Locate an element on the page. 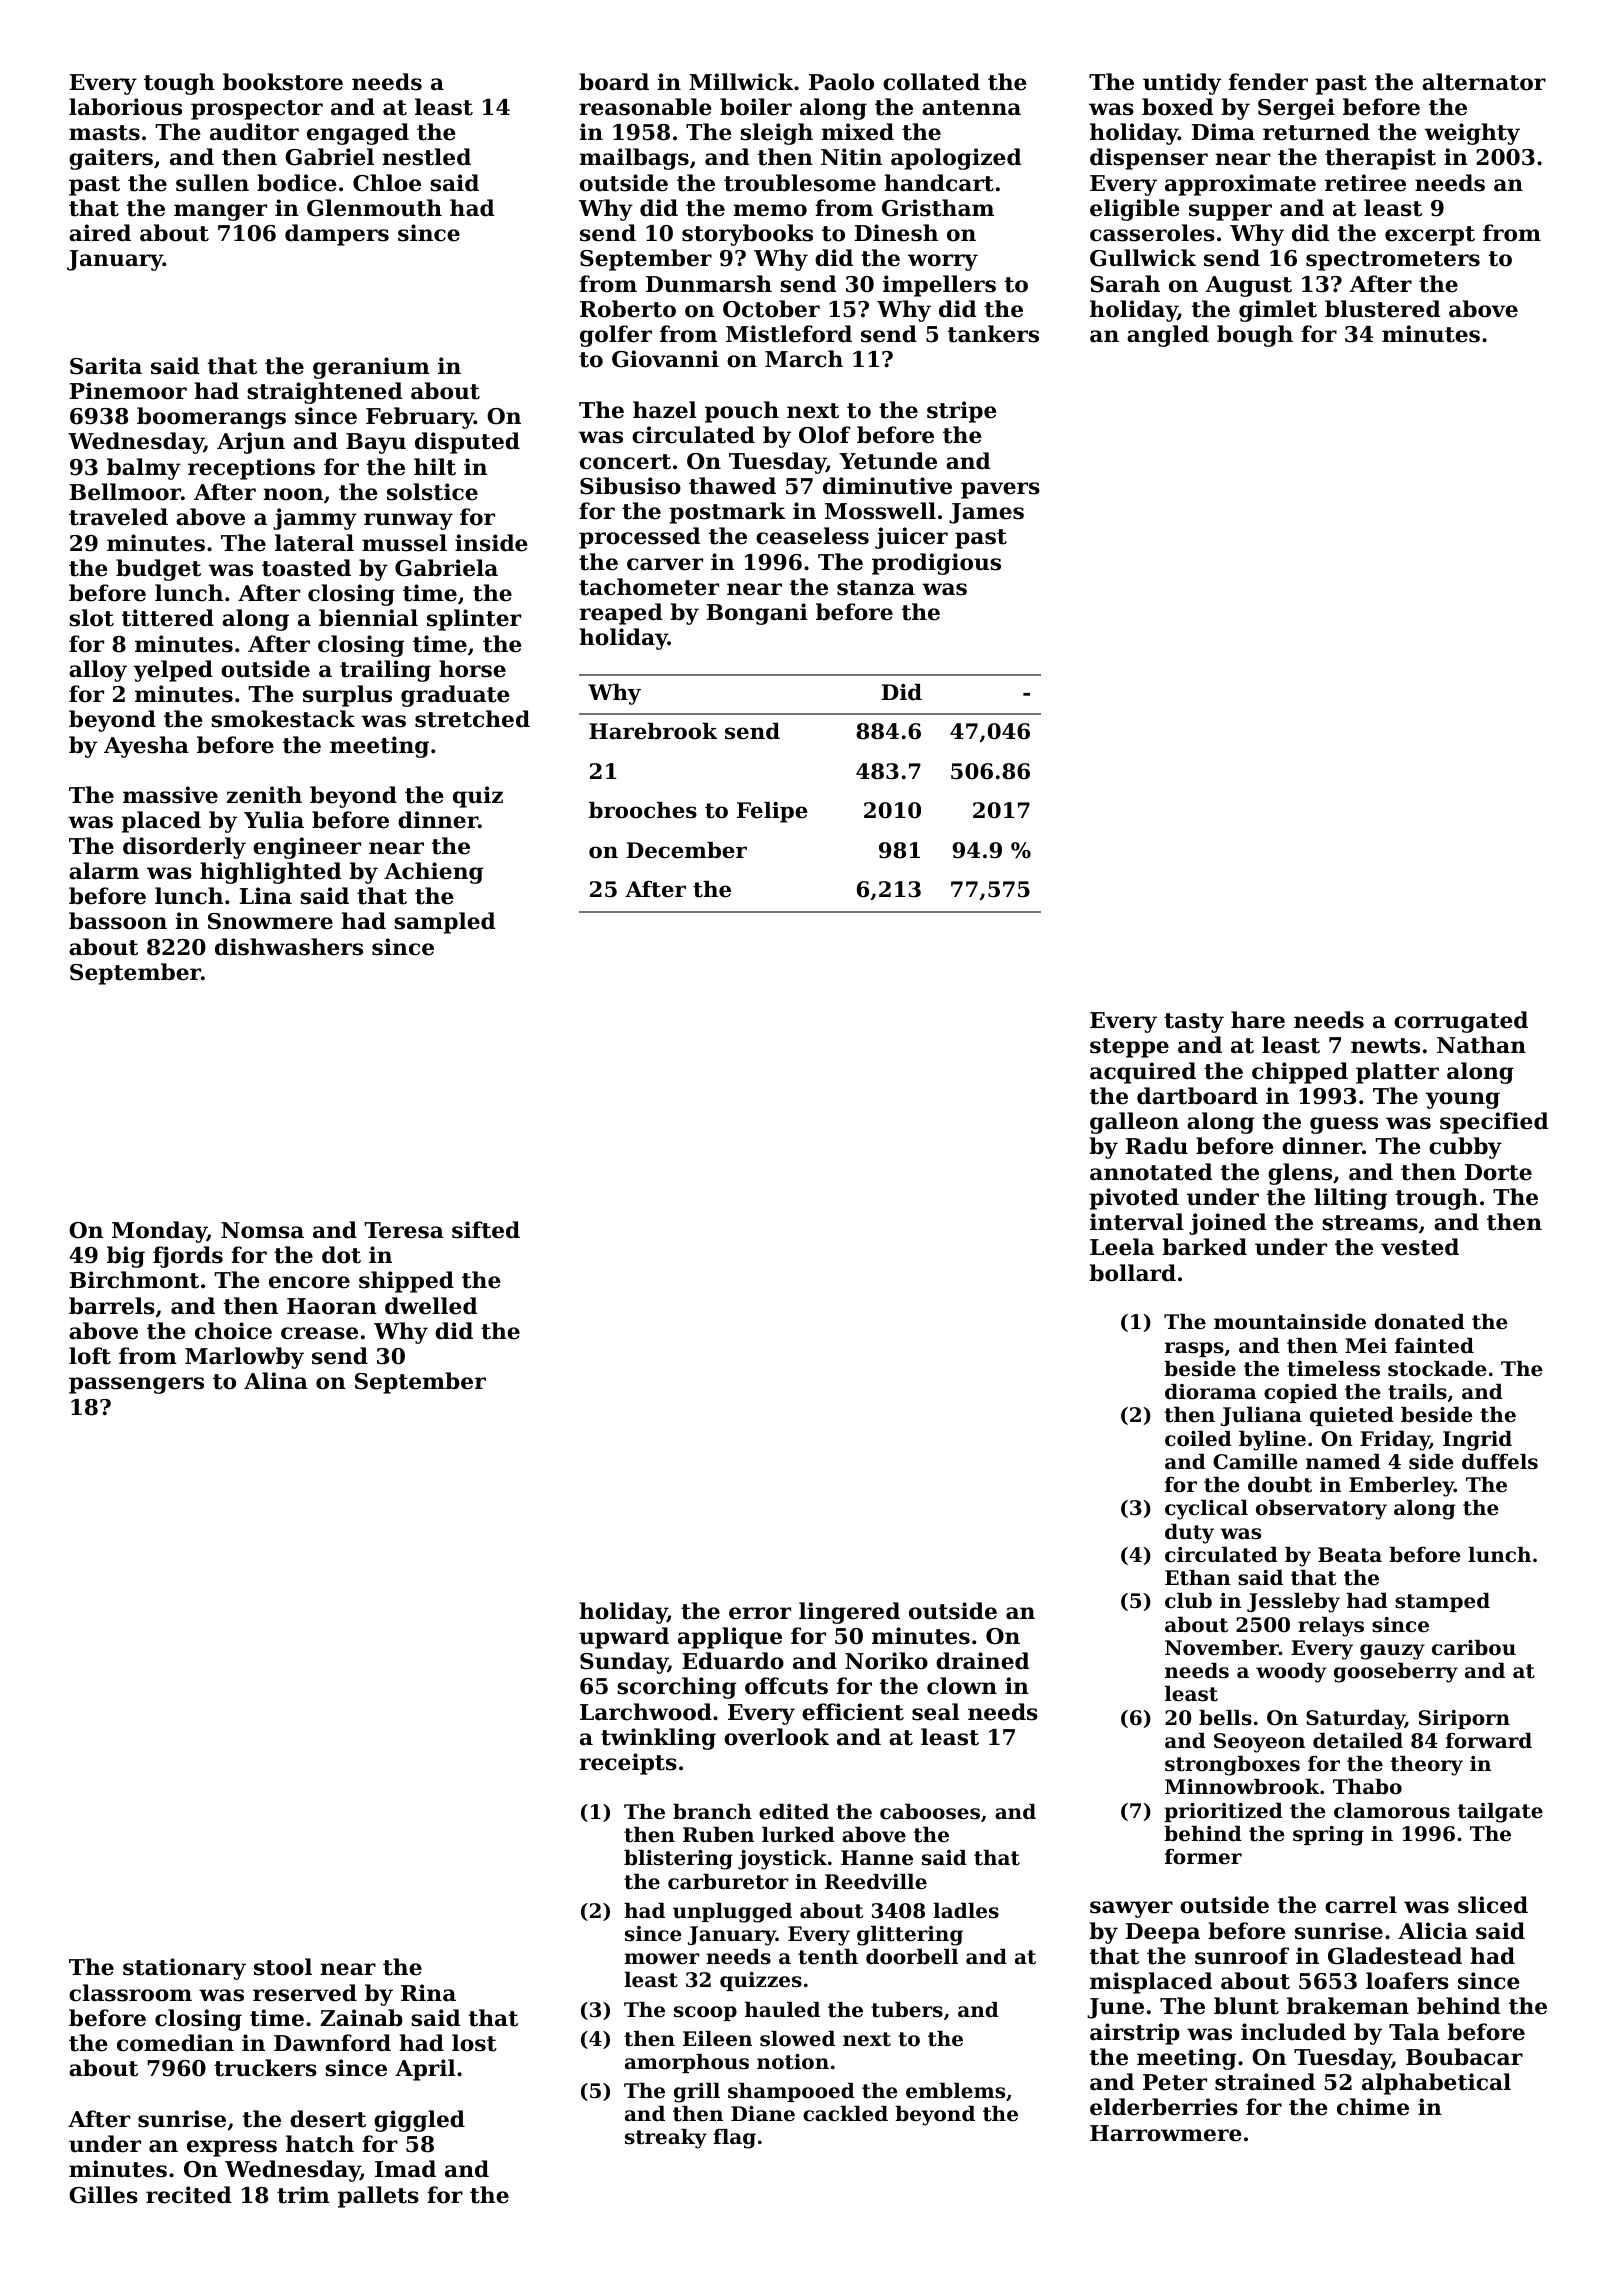 The width and height of the image is (1620, 2292). bassoon is located at coordinates (118, 921).
